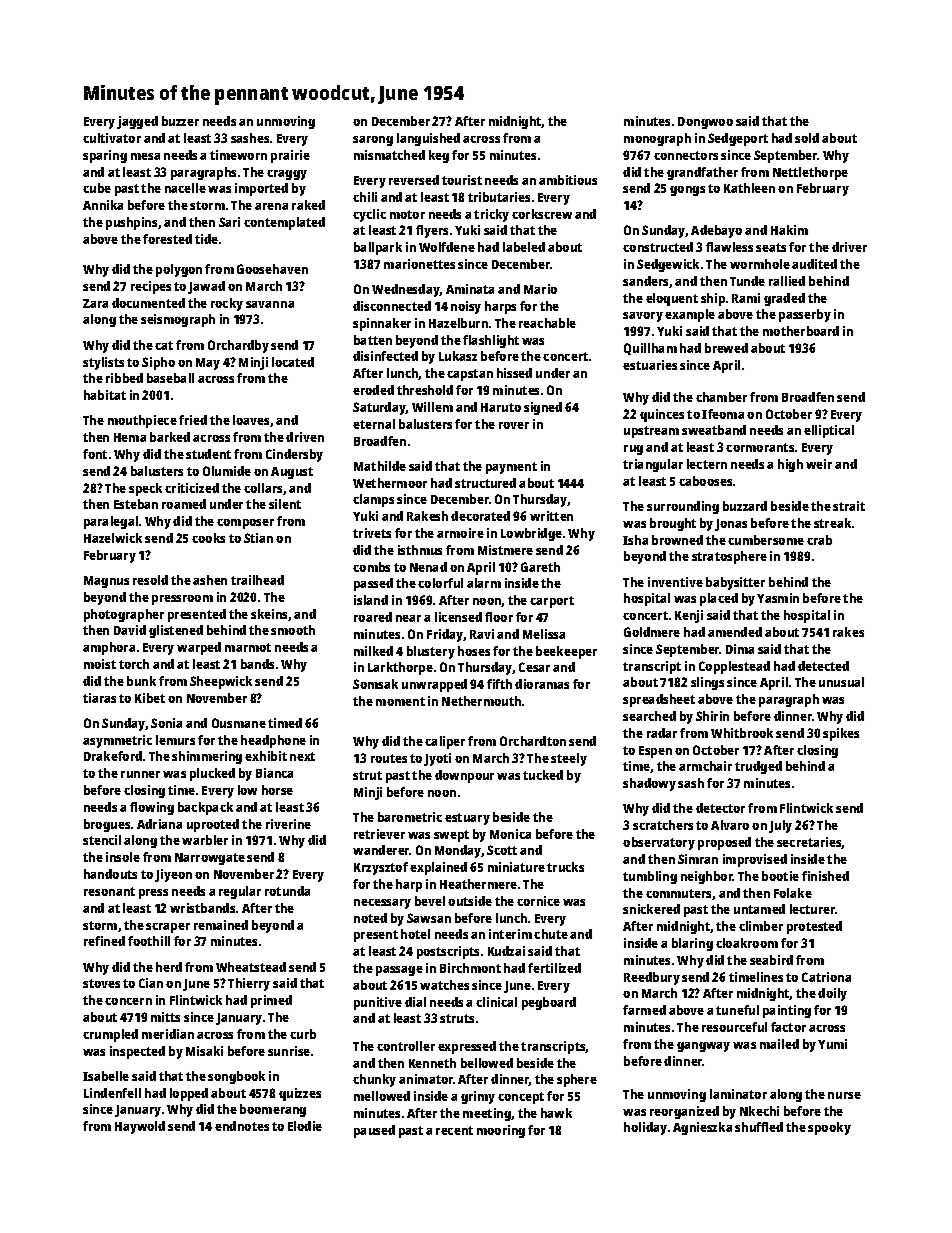 Image resolution: width=952 pixels, height=1233 pixels. What do you see at coordinates (454, 1130) in the screenshot?
I see `recent` at bounding box center [454, 1130].
